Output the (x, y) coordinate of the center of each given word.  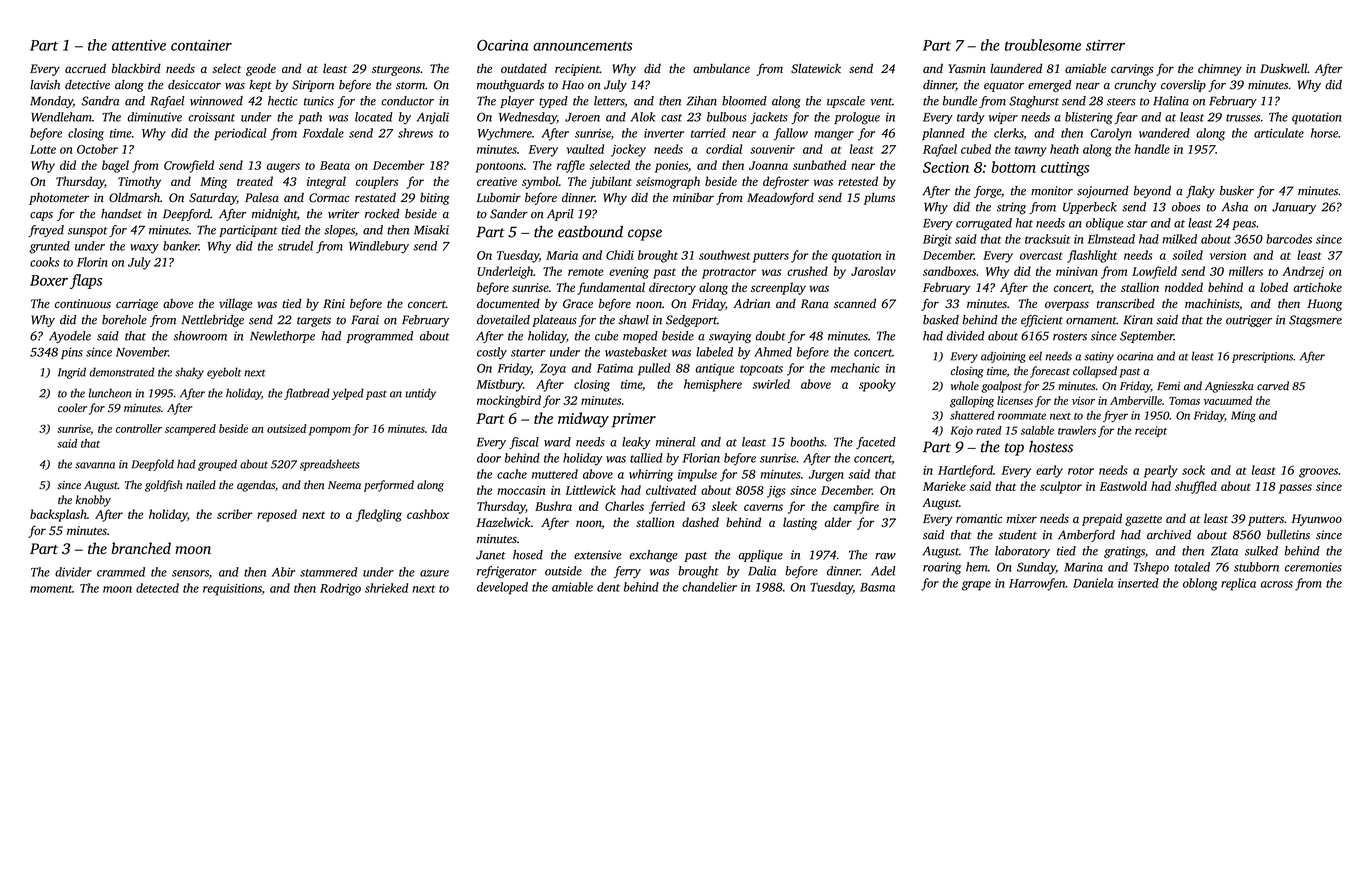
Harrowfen (1037, 584)
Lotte (43, 149)
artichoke (1317, 287)
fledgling (379, 515)
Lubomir (498, 197)
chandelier (709, 587)
